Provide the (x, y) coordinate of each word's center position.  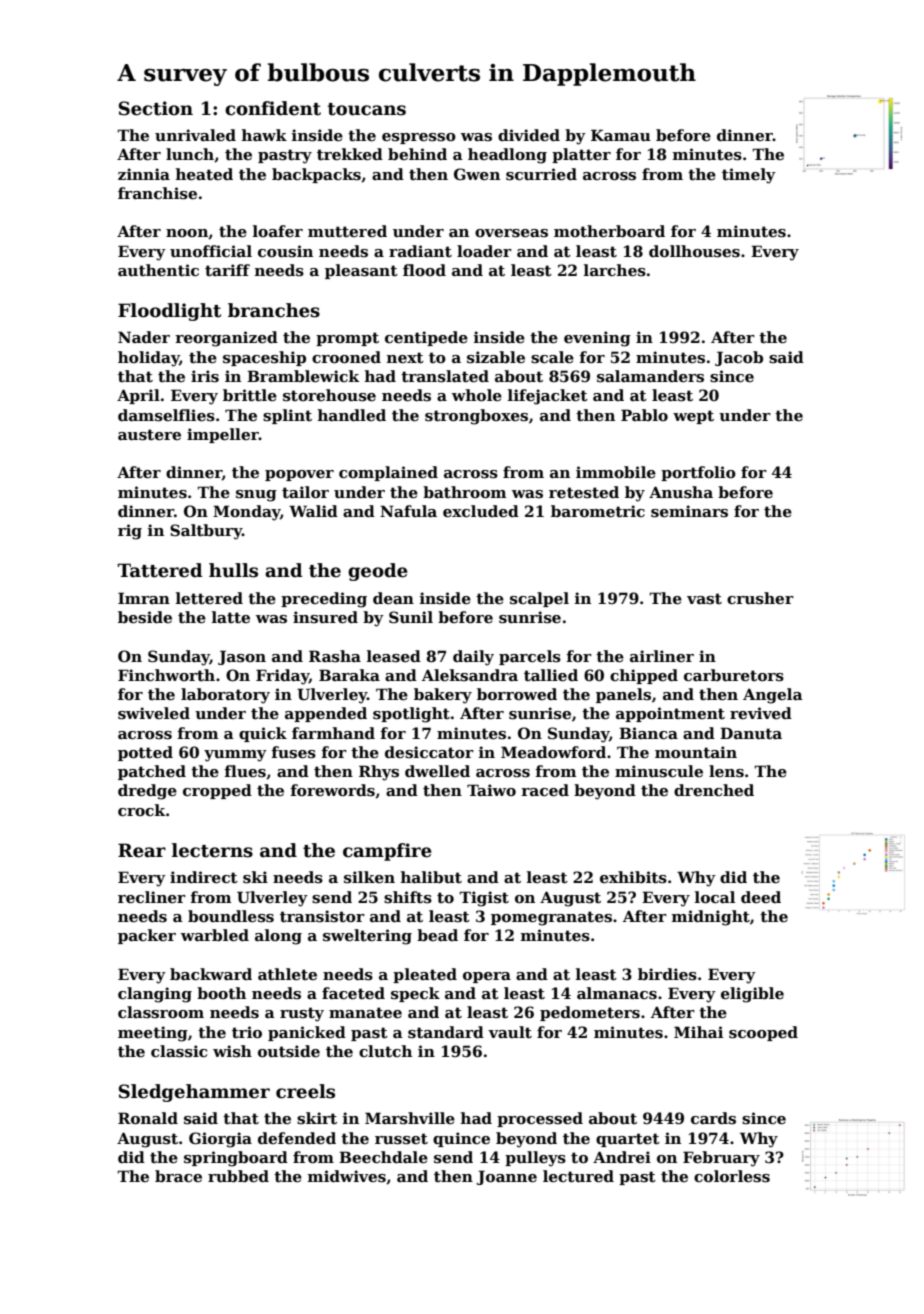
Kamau (621, 135)
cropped (217, 791)
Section (156, 108)
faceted (353, 993)
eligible (752, 995)
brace (178, 1176)
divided (529, 135)
